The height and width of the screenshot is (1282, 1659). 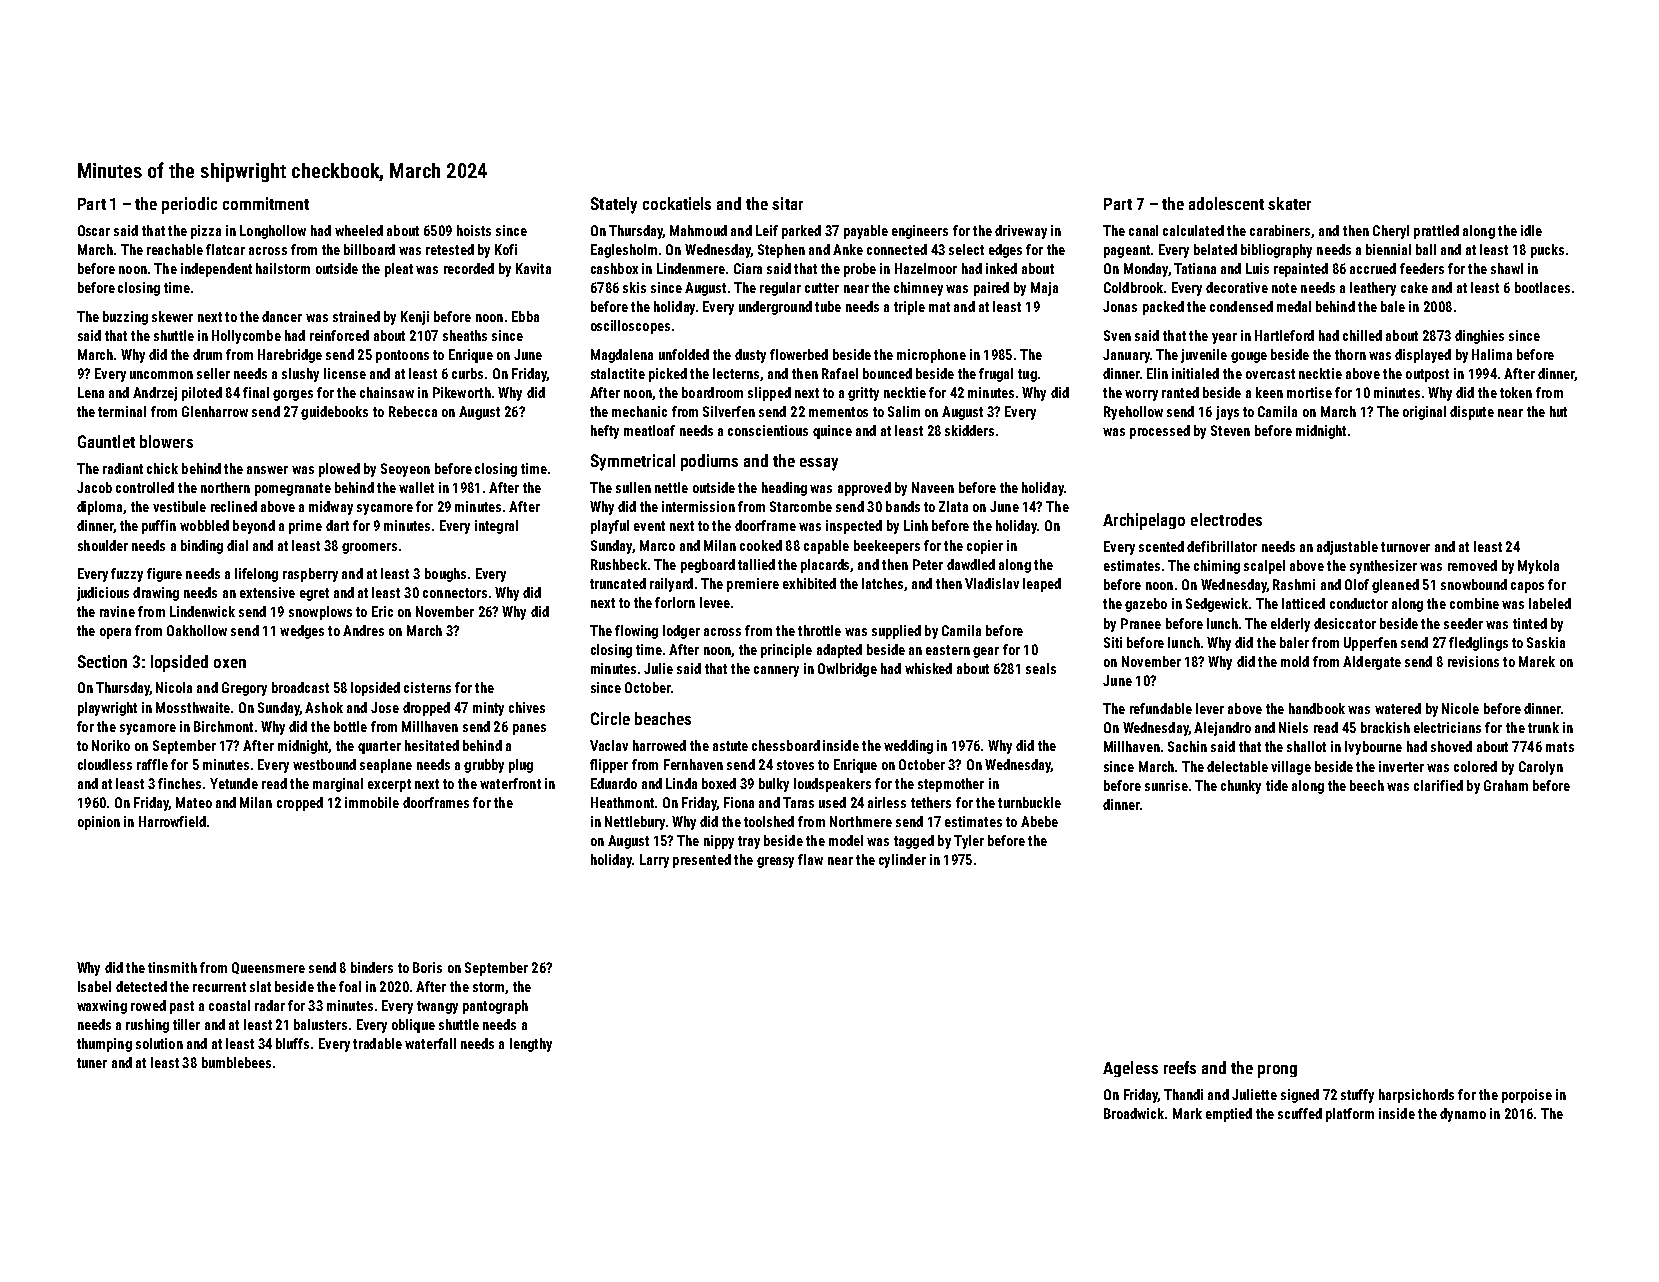 I want to click on seals, so click(x=1041, y=668).
